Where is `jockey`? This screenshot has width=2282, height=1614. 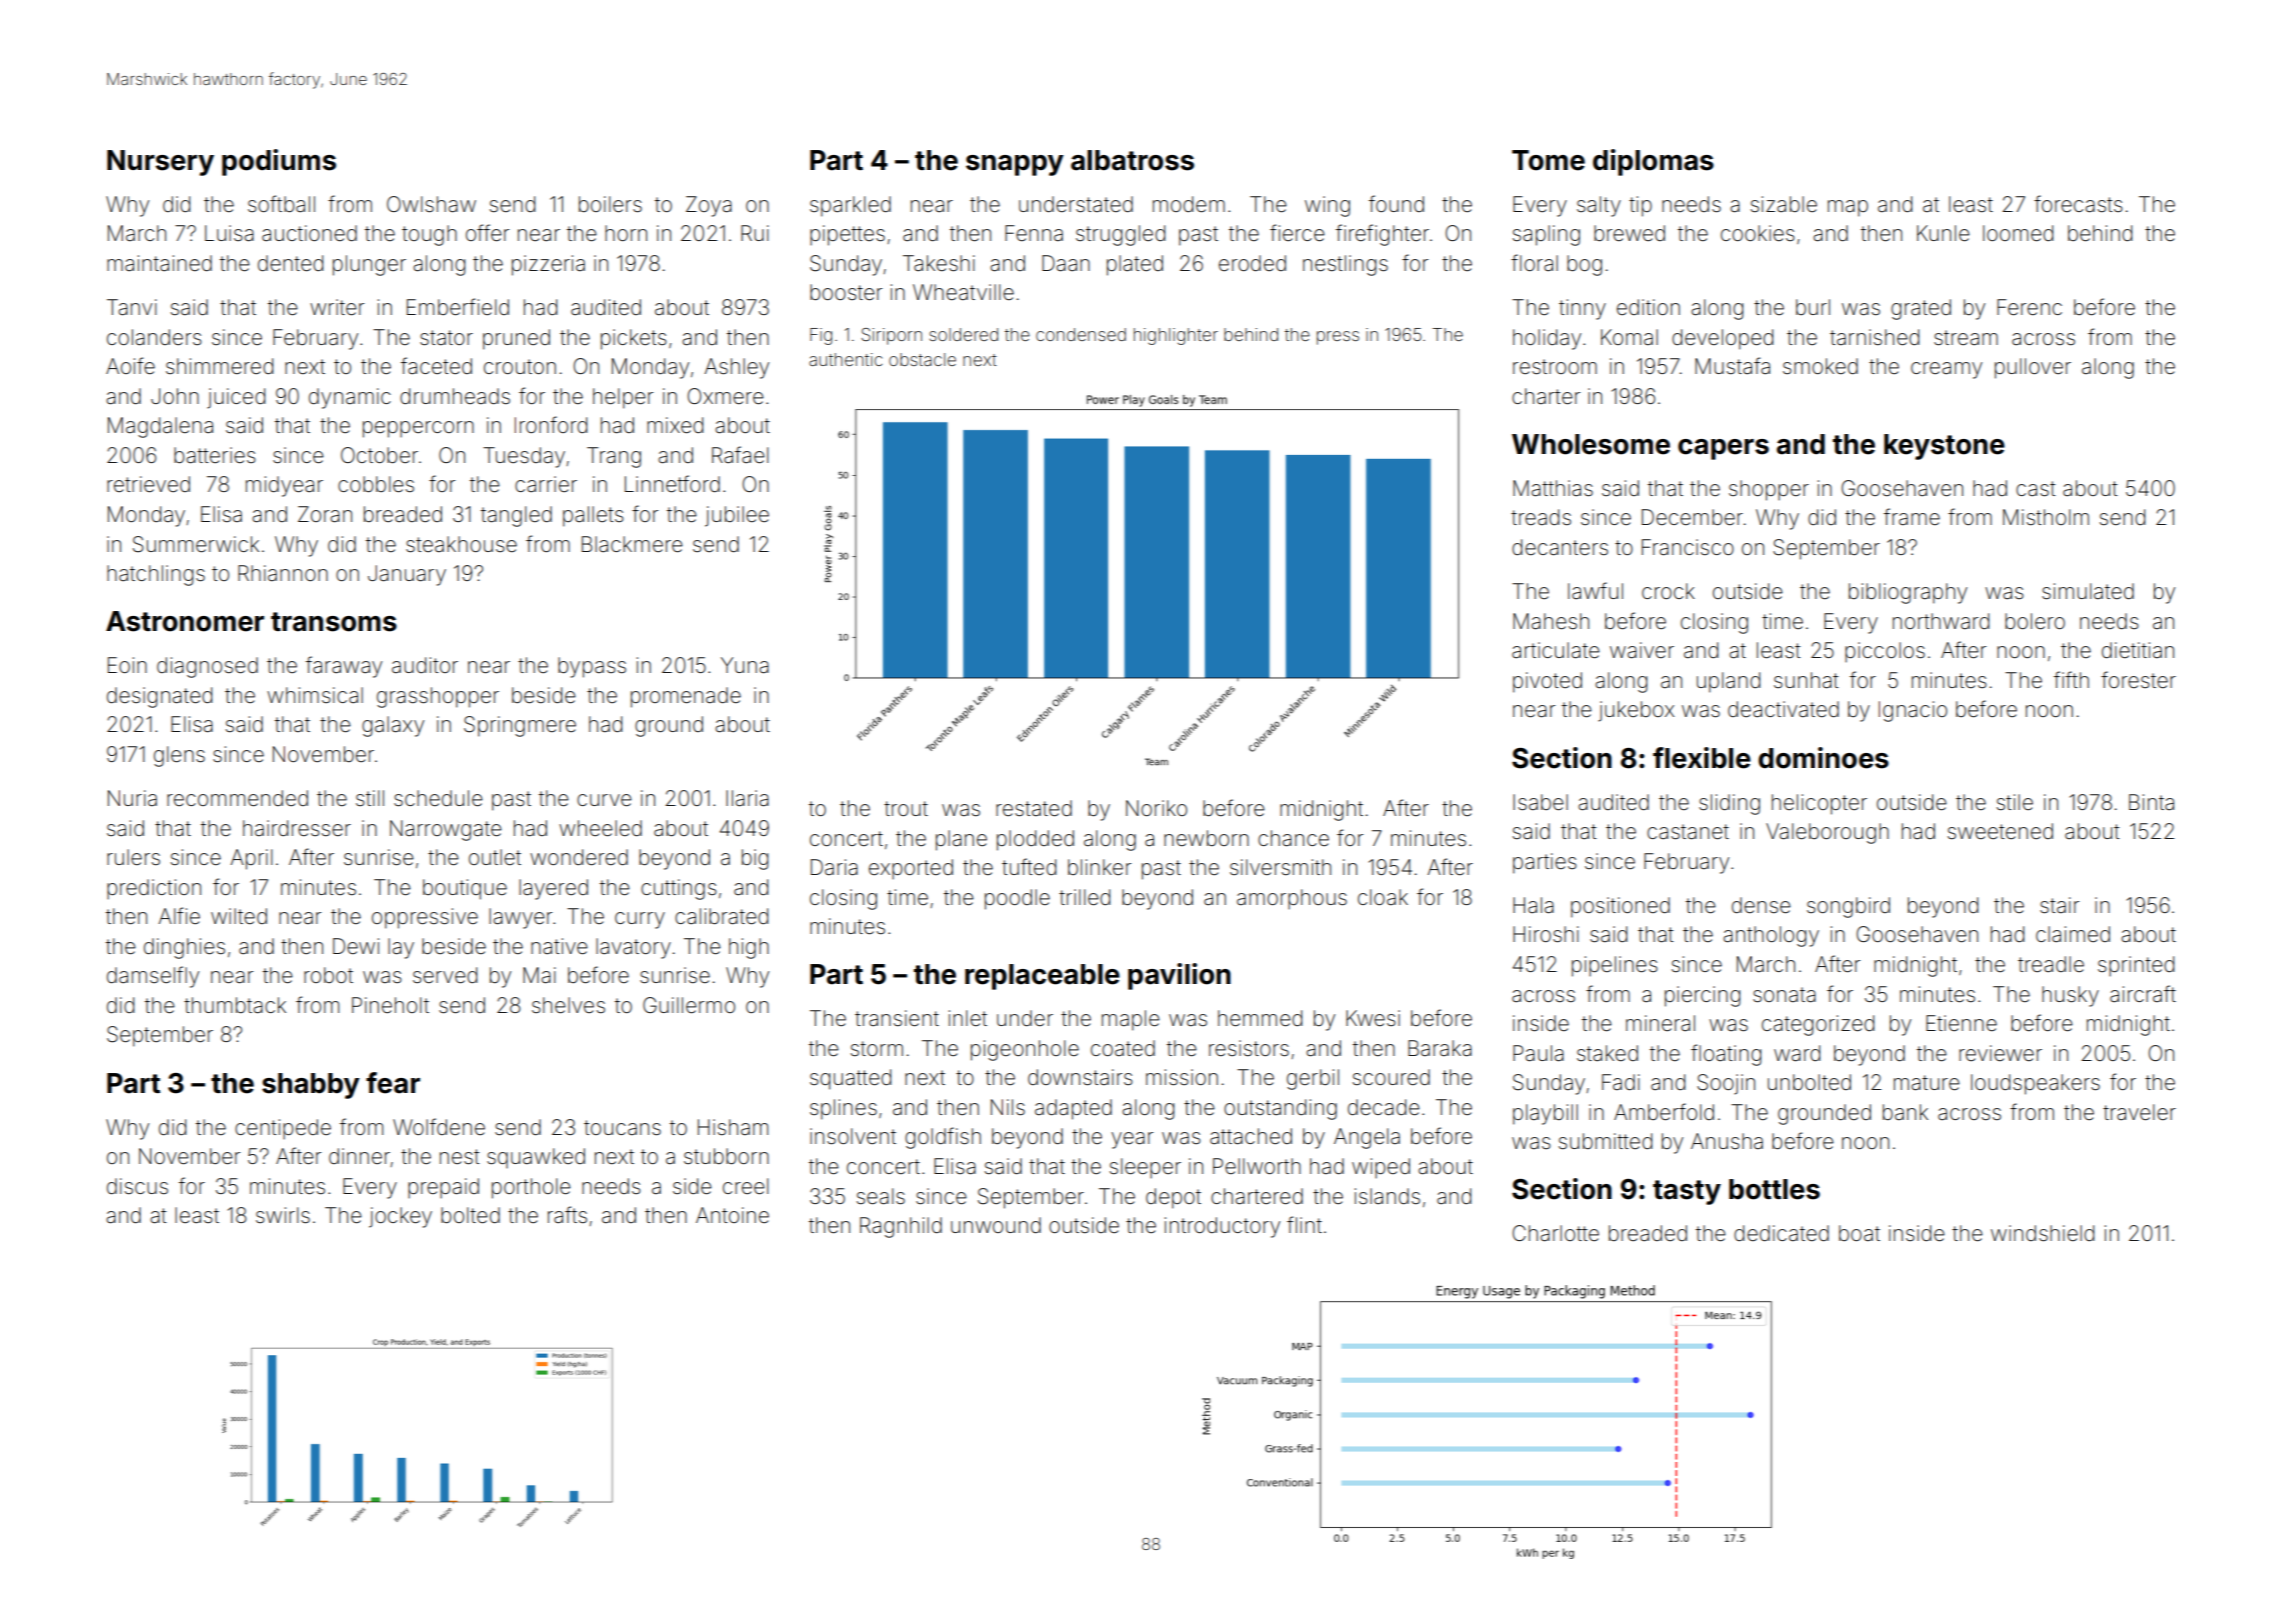 jockey is located at coordinates (400, 1217).
